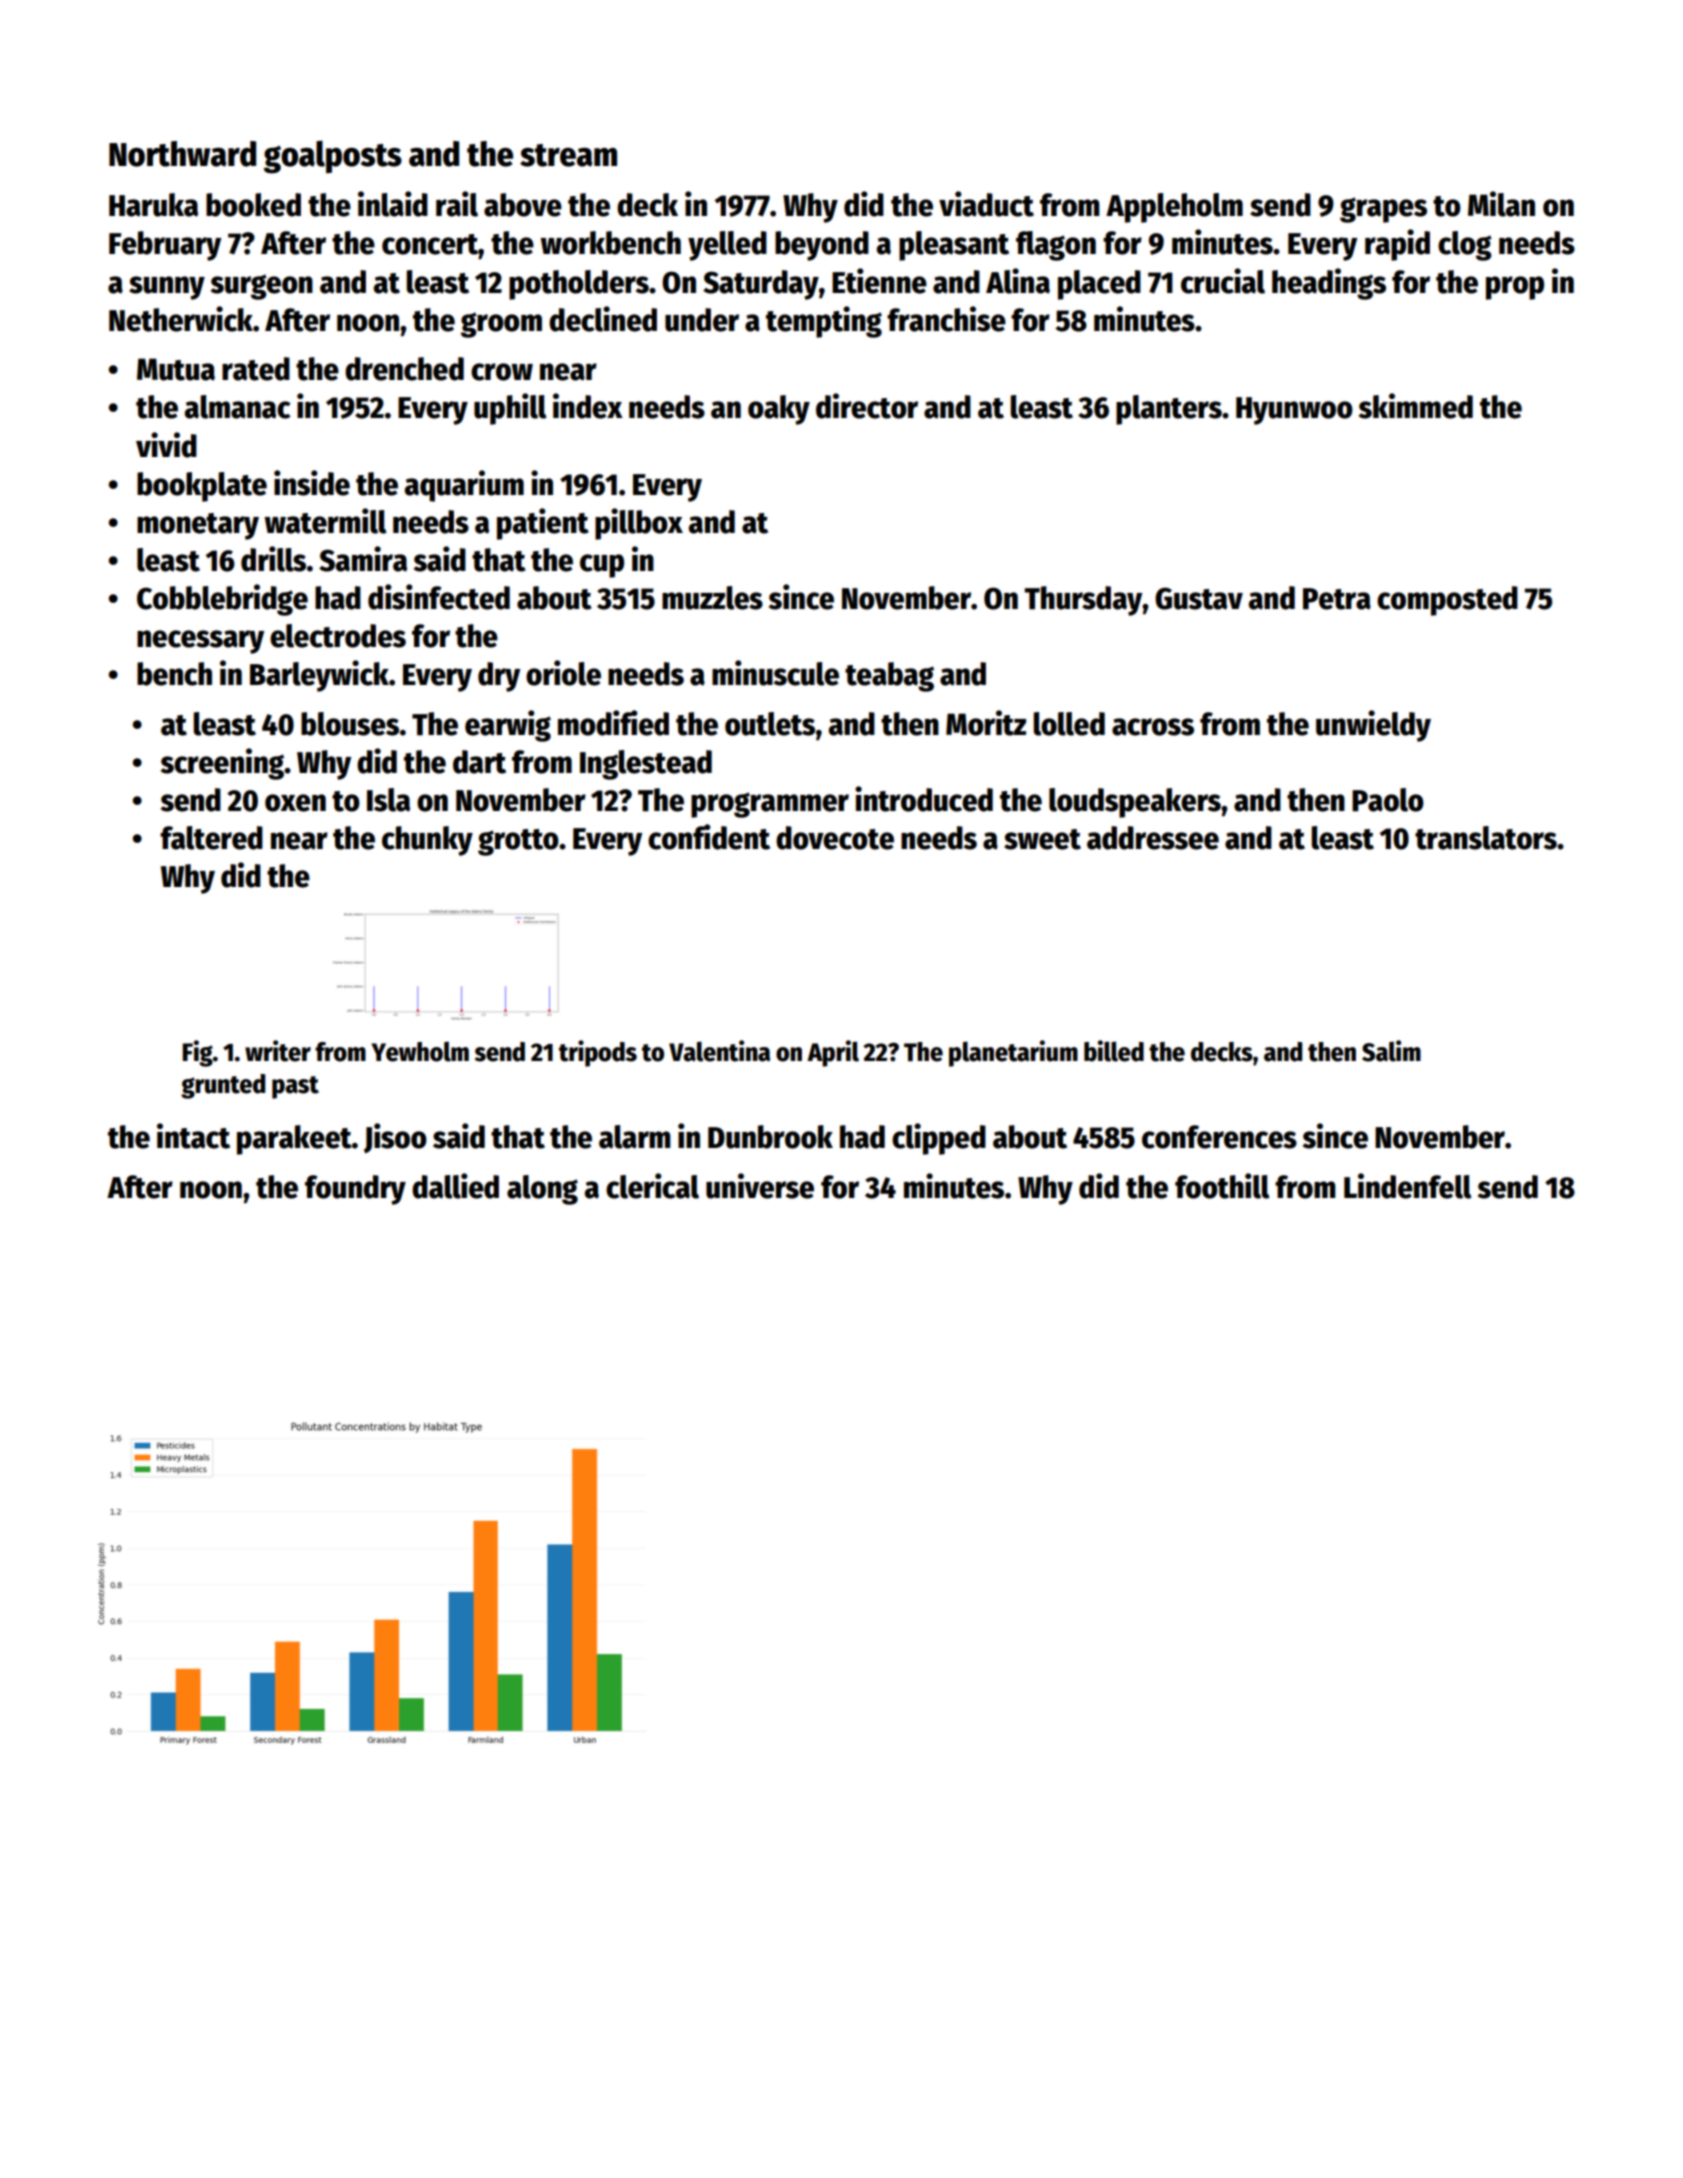  Describe the element at coordinates (350, 724) in the image. I see `blouses` at that location.
